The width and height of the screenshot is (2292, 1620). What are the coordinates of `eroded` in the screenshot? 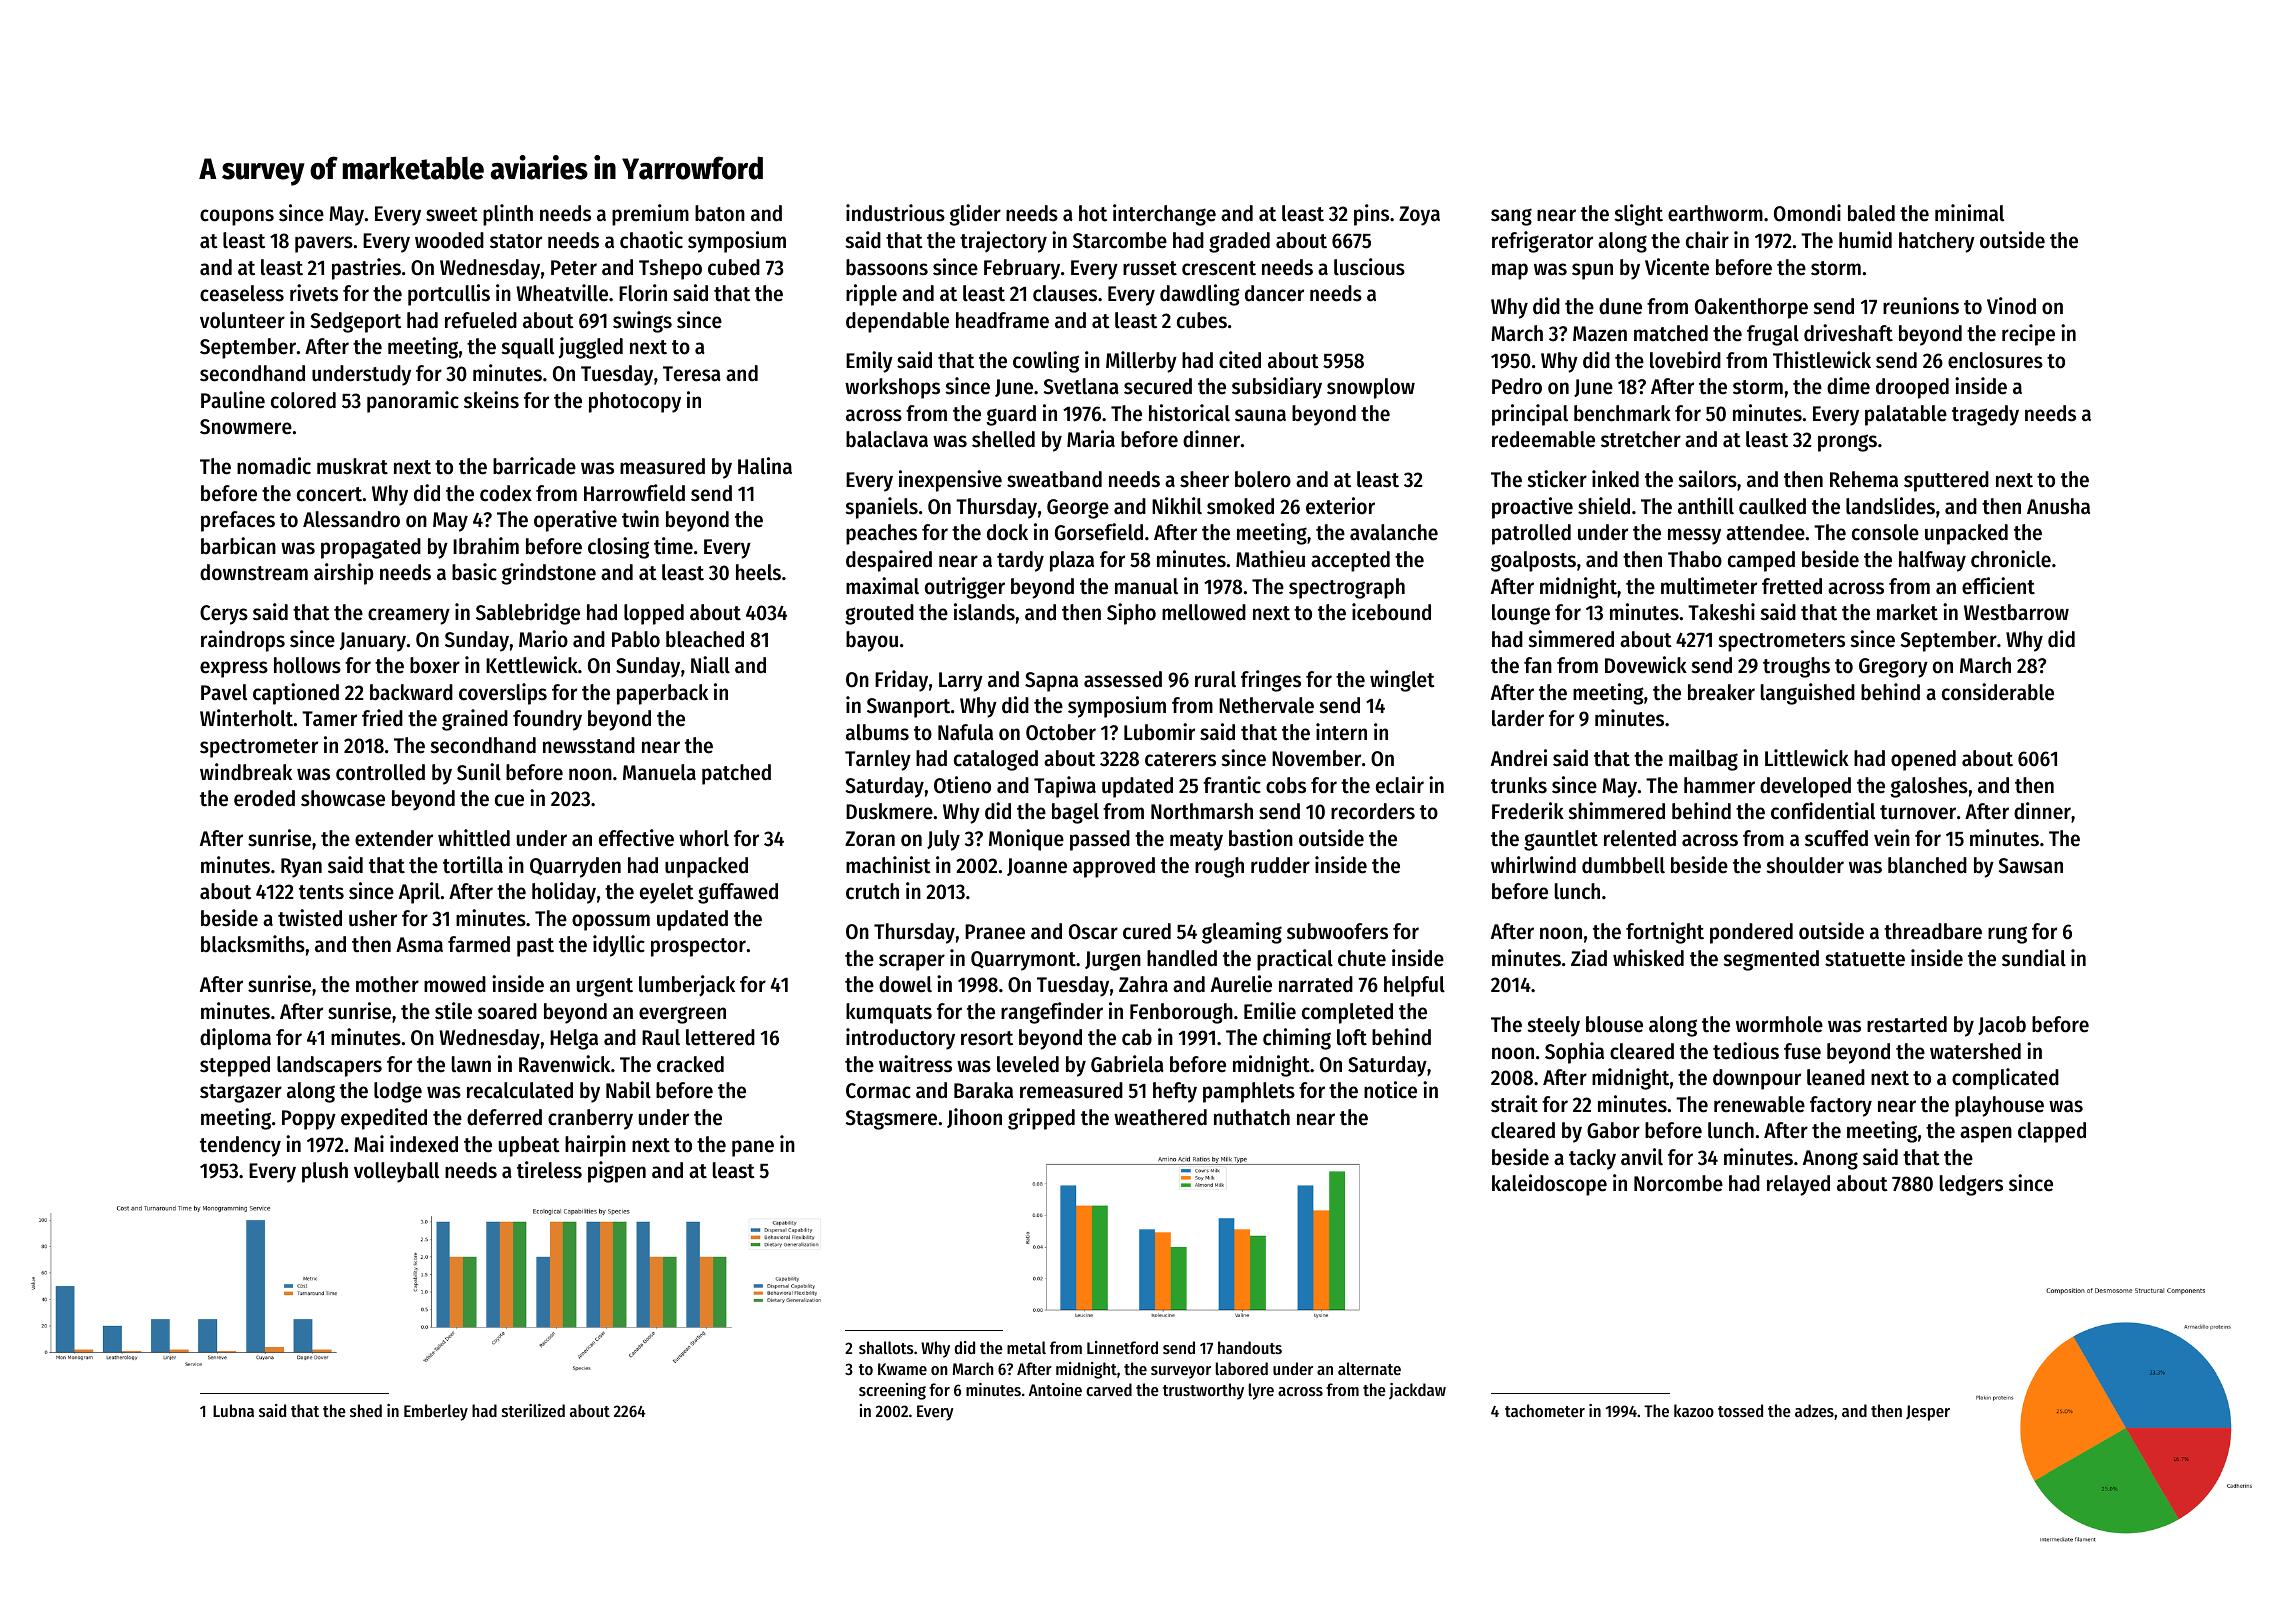 It's located at (264, 798).
